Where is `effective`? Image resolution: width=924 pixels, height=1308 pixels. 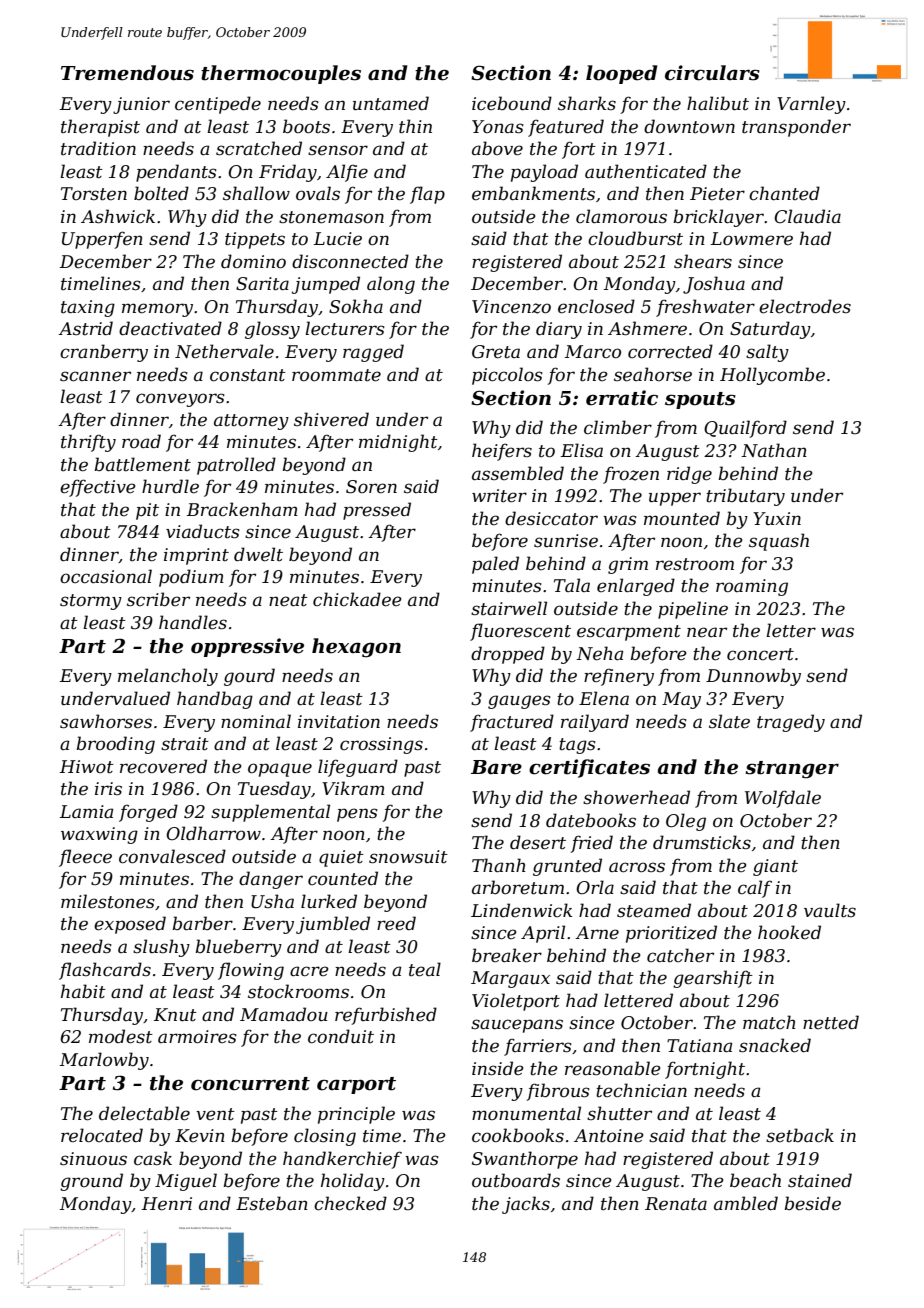
effective is located at coordinates (98, 488).
